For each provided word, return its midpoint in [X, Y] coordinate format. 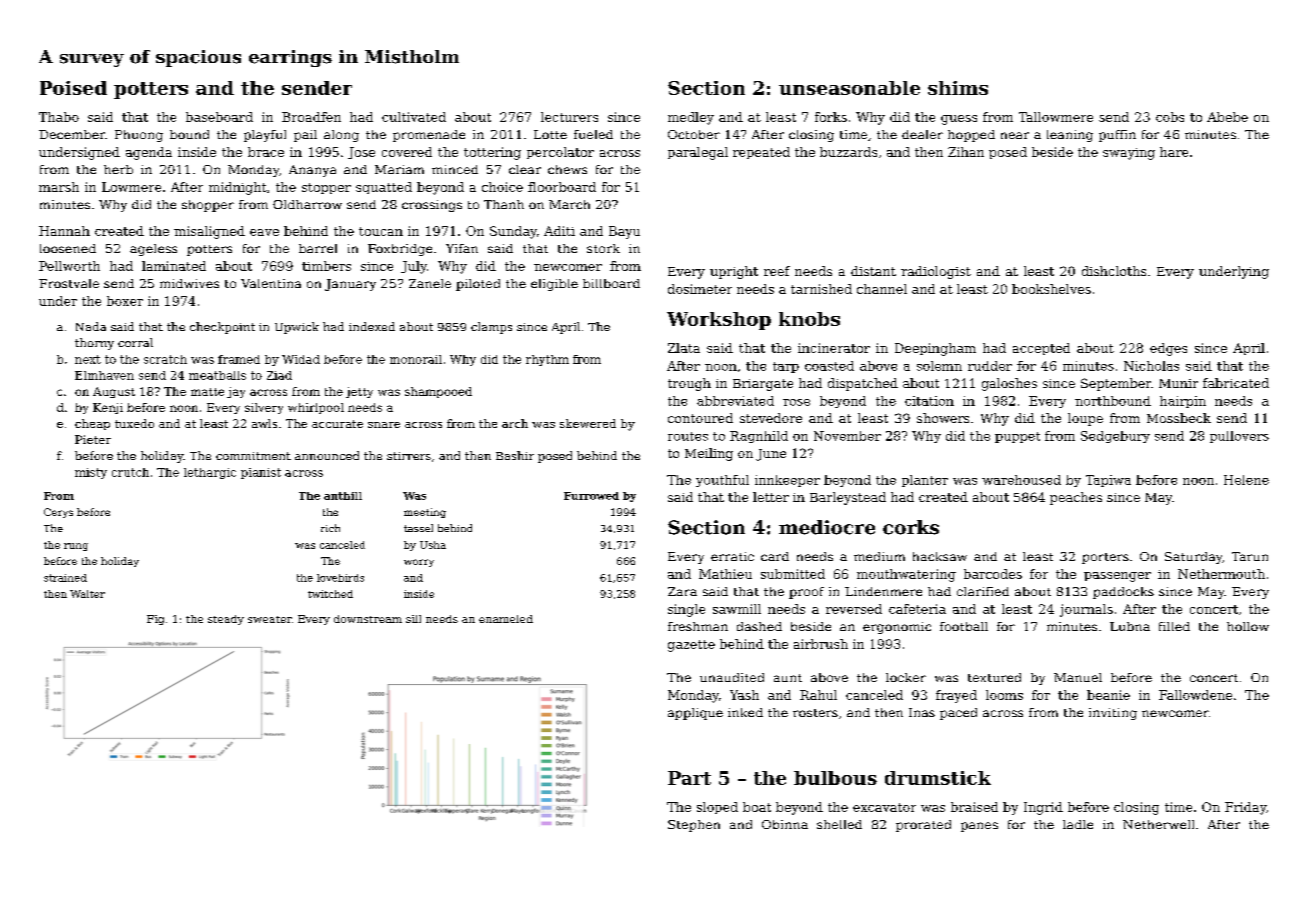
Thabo [59, 117]
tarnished [821, 289]
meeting [425, 513]
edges [1168, 349]
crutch [130, 472]
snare [384, 425]
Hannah [64, 231]
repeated [761, 153]
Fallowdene [1195, 695]
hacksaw [940, 556]
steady [226, 620]
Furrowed [591, 496]
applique [695, 714]
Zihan [966, 152]
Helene [1246, 480]
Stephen [694, 826]
